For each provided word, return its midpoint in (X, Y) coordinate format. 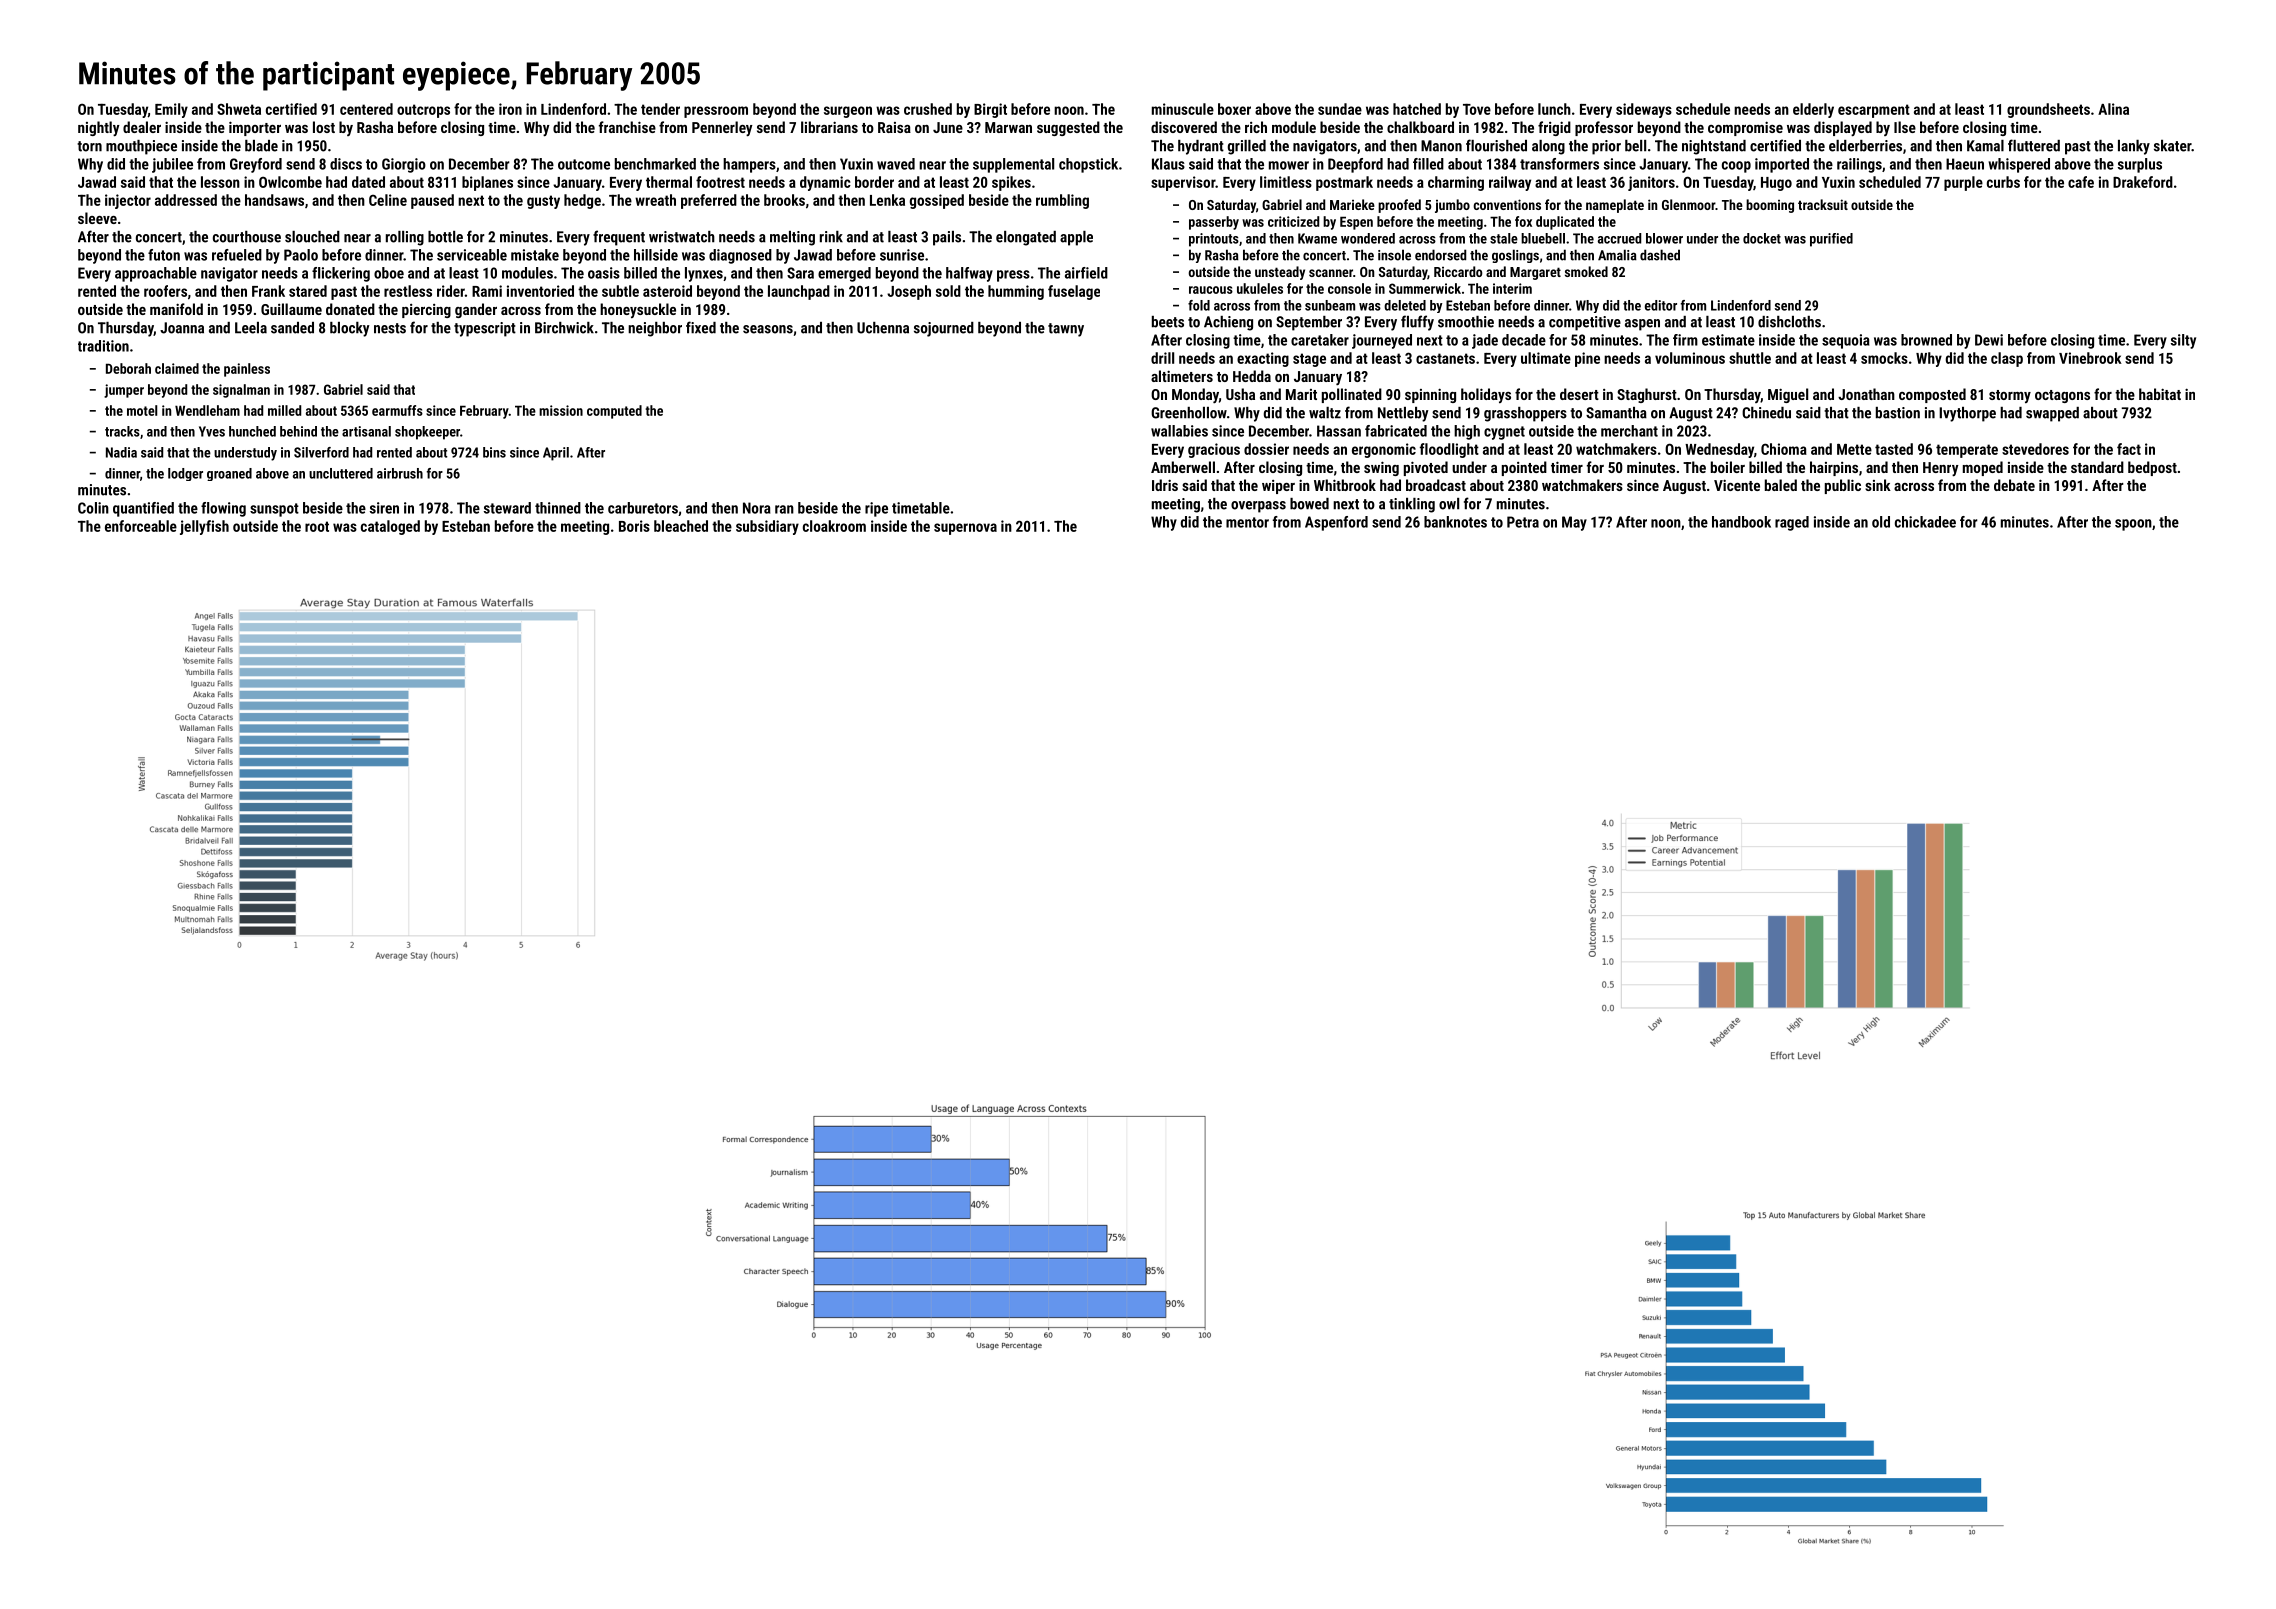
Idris (1165, 485)
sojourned (944, 329)
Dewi (1989, 340)
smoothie (1466, 322)
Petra (1523, 522)
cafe (2081, 182)
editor (1661, 305)
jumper (124, 391)
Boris (634, 526)
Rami (487, 291)
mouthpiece (141, 147)
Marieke (1352, 204)
